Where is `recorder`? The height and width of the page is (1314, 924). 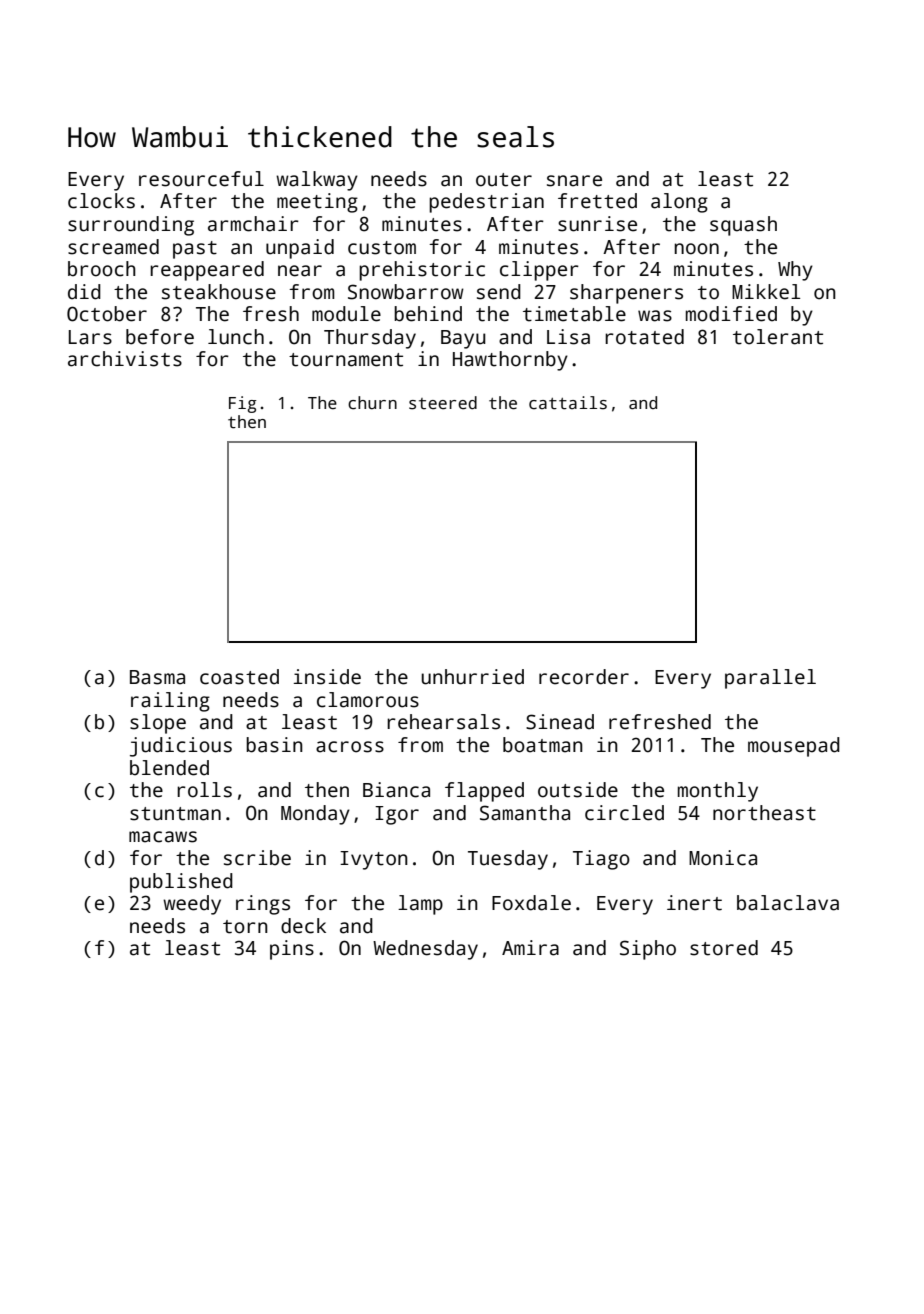 recorder is located at coordinates (584, 677).
